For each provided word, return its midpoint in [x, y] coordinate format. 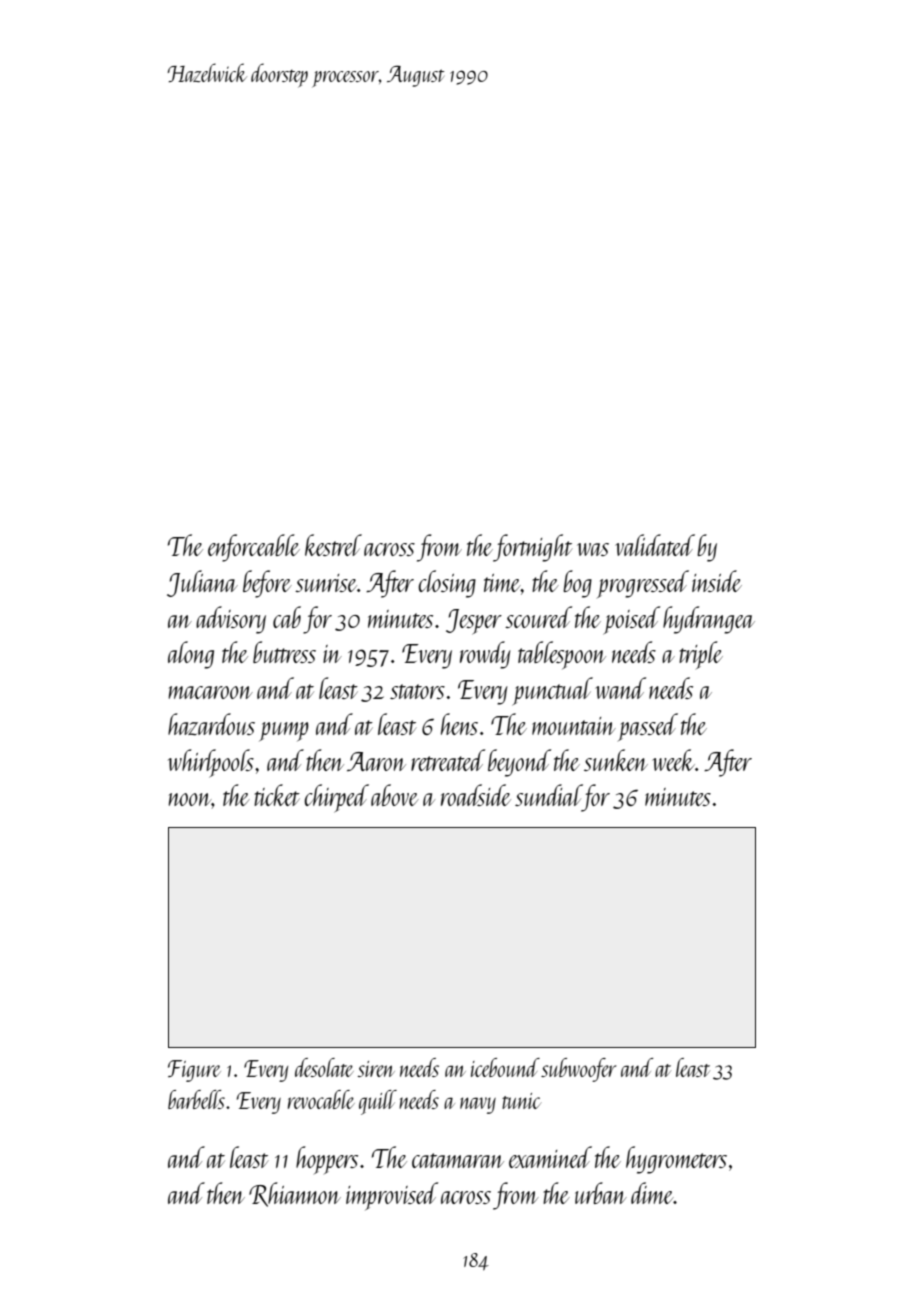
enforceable [254, 548]
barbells [196, 1099]
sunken [616, 760]
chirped [336, 798]
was [593, 549]
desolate [324, 1067]
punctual [552, 691]
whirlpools [211, 763]
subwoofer [578, 1070]
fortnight [533, 548]
